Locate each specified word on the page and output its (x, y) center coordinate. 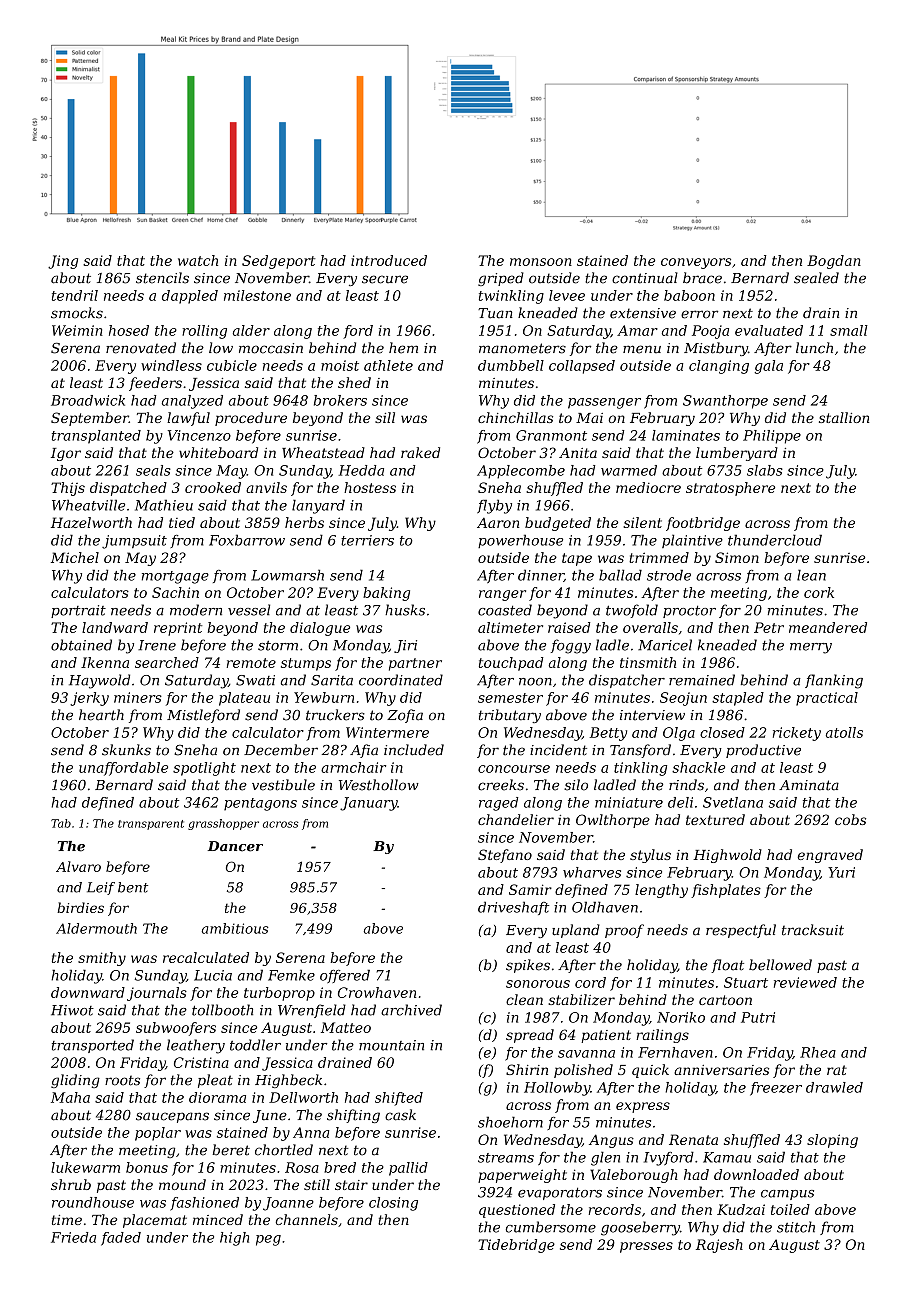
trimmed (659, 557)
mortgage (175, 577)
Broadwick (88, 400)
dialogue (320, 629)
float (727, 966)
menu (642, 349)
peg (268, 1240)
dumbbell (511, 365)
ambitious (234, 928)
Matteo (346, 1027)
